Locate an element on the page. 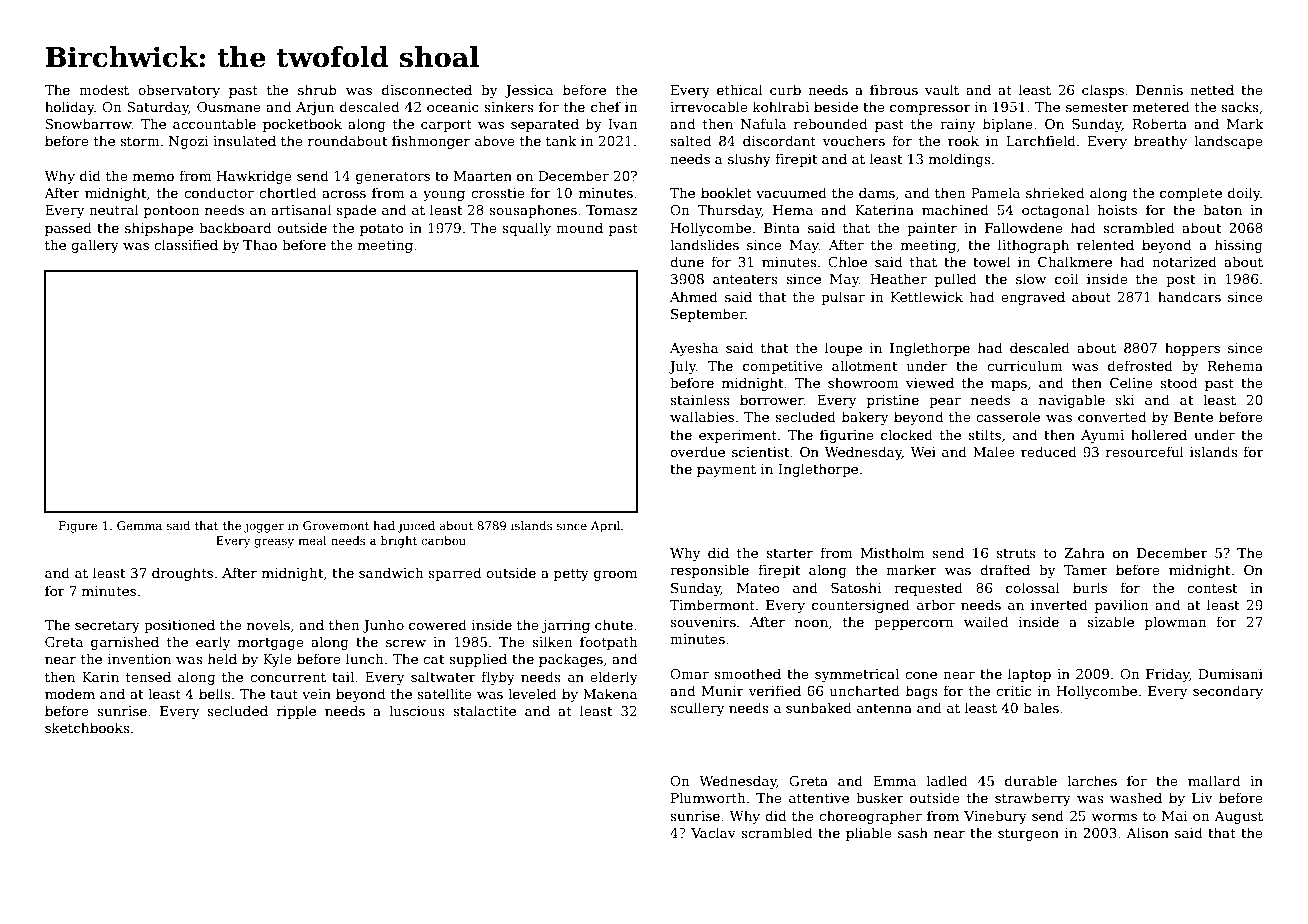 The width and height of the document is (1308, 924). April is located at coordinates (605, 527).
